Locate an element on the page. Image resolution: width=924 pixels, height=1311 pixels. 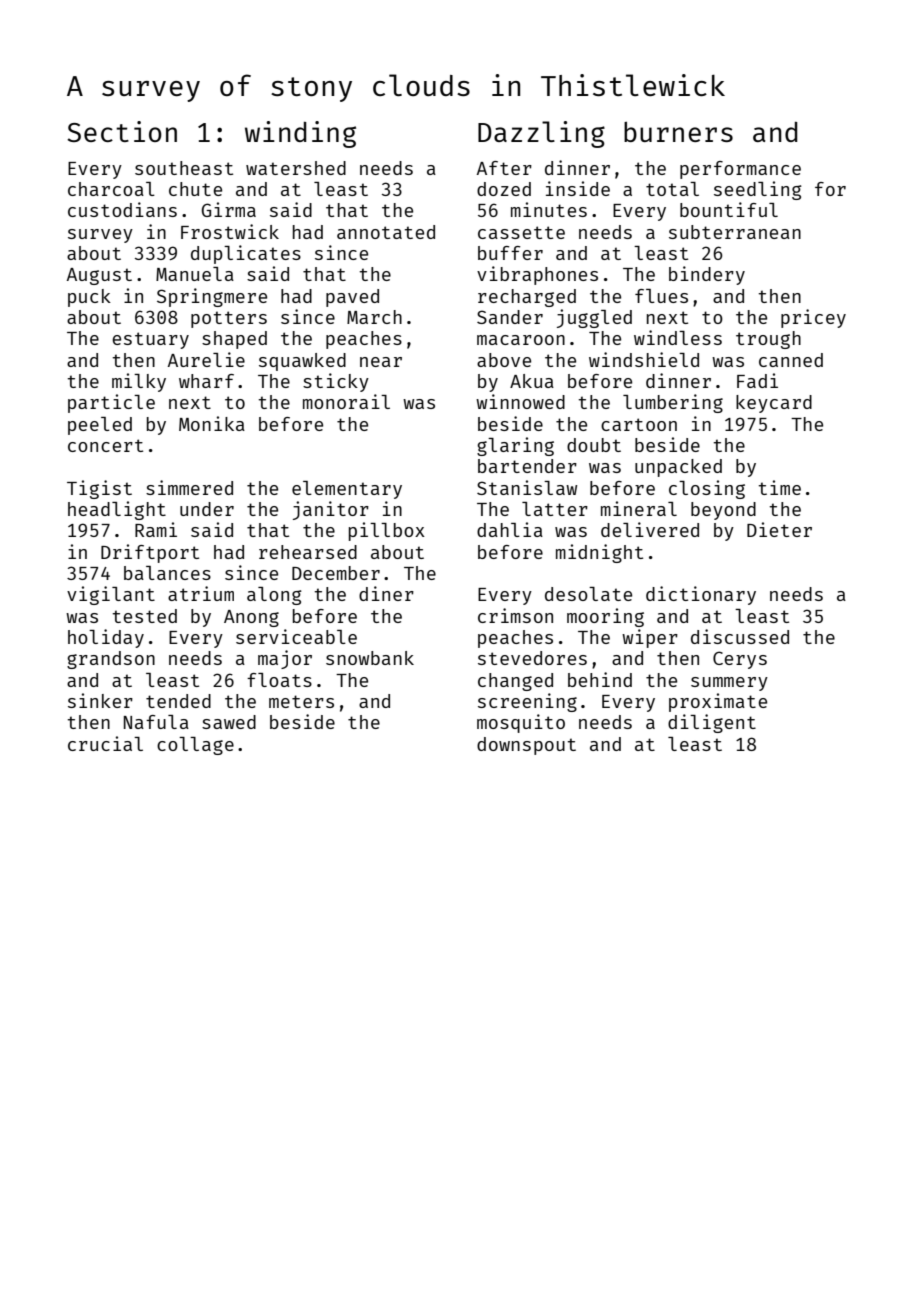
monorail is located at coordinates (346, 401).
